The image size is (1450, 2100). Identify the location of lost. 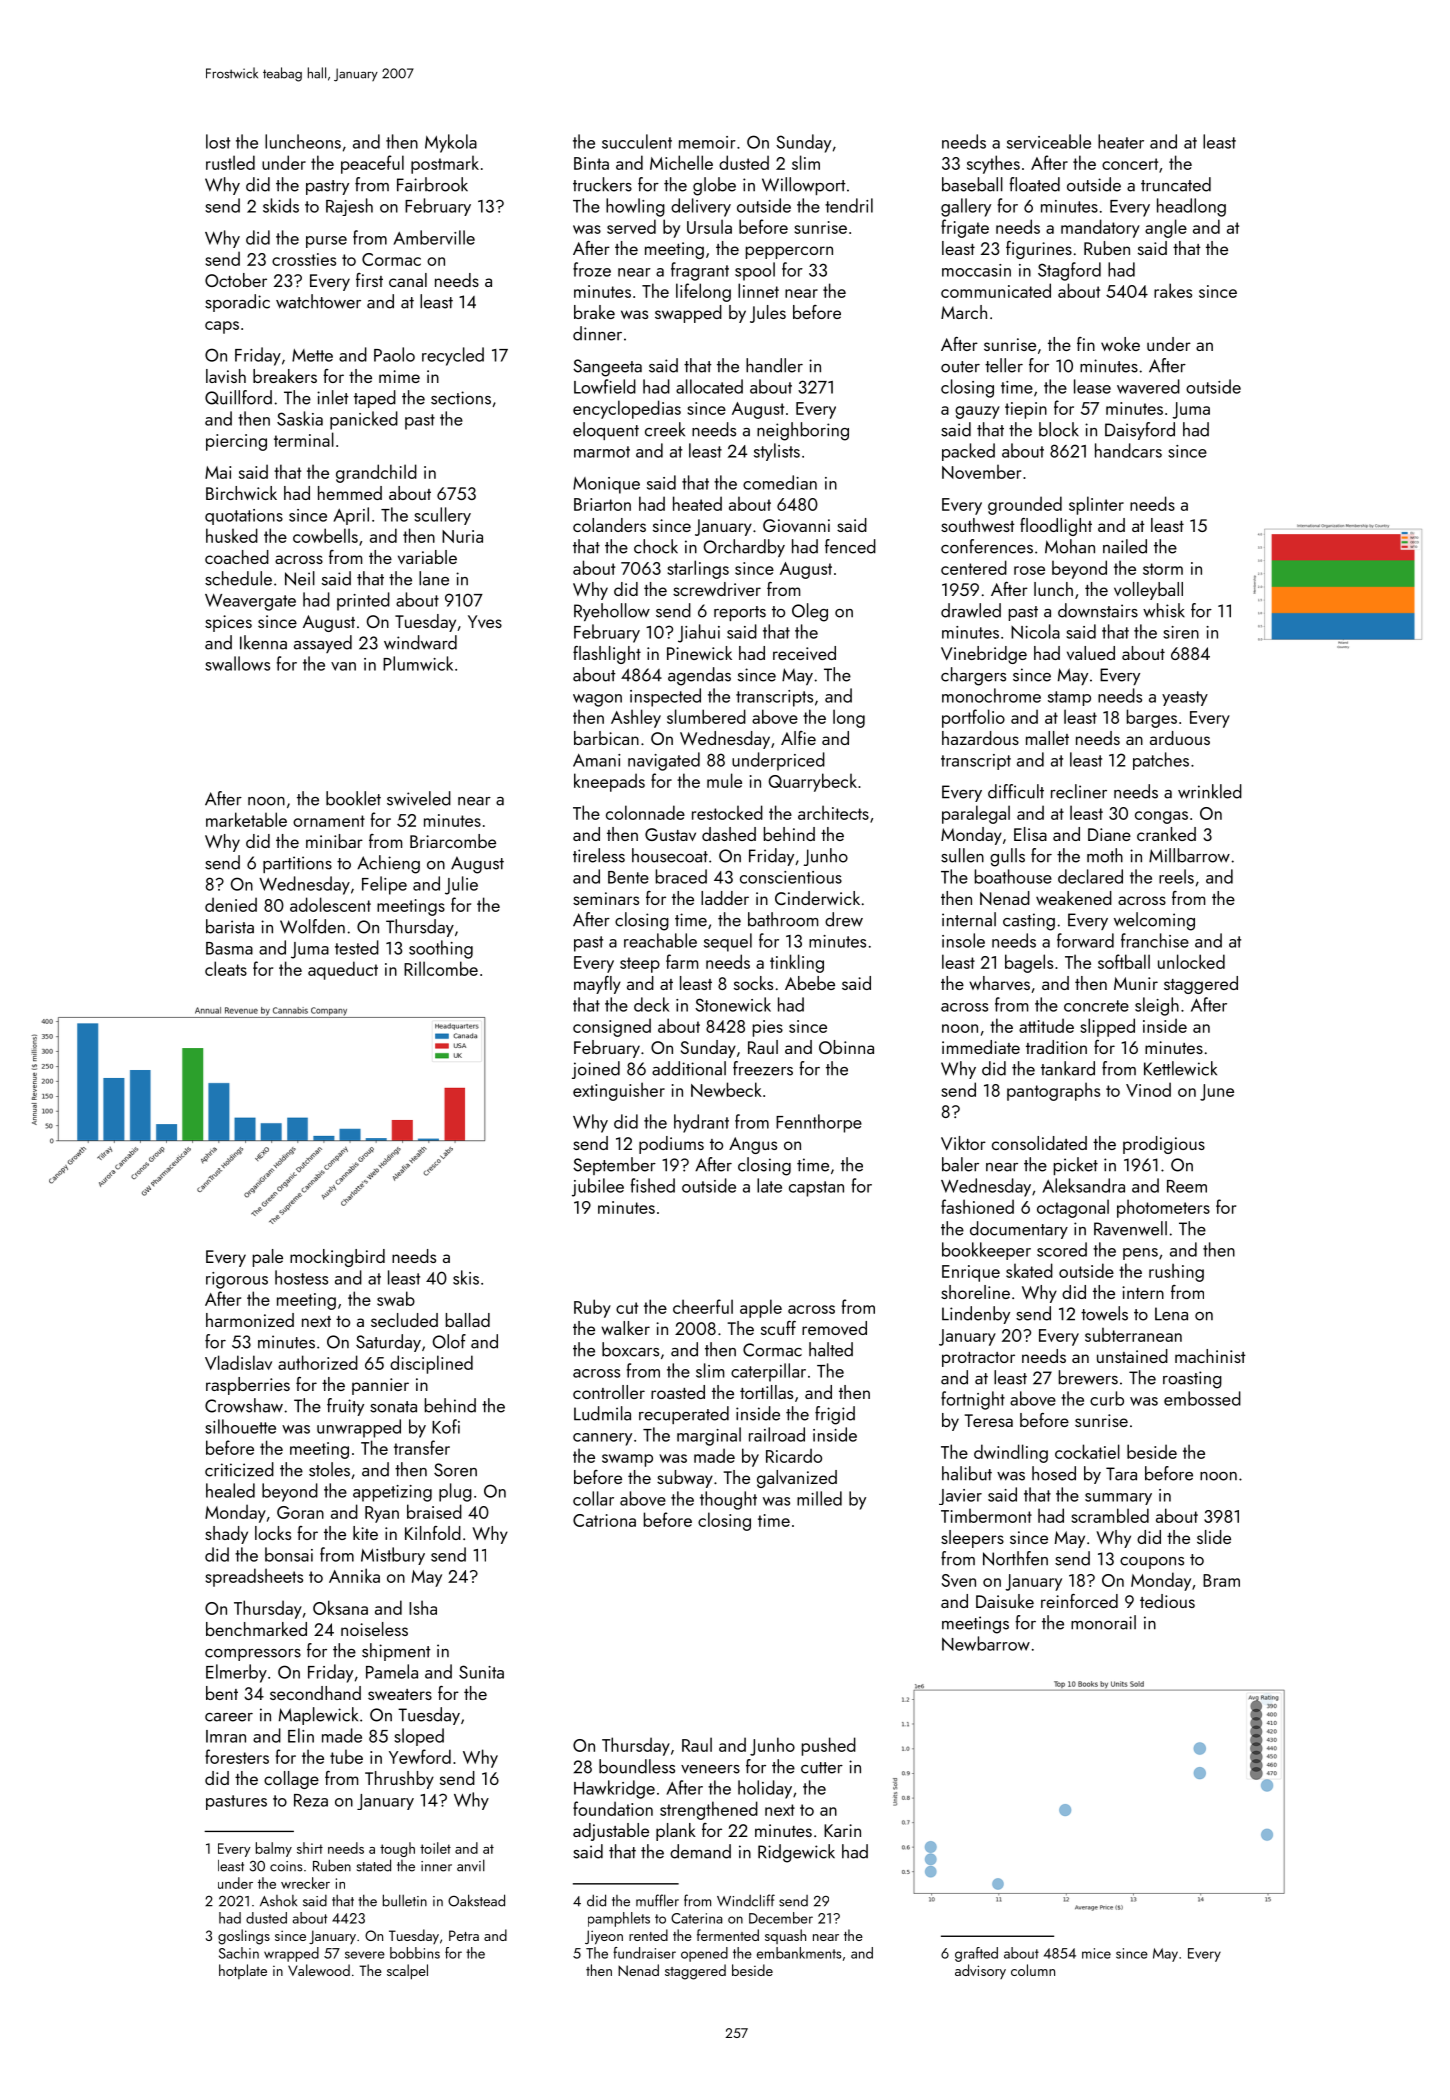
(218, 141).
